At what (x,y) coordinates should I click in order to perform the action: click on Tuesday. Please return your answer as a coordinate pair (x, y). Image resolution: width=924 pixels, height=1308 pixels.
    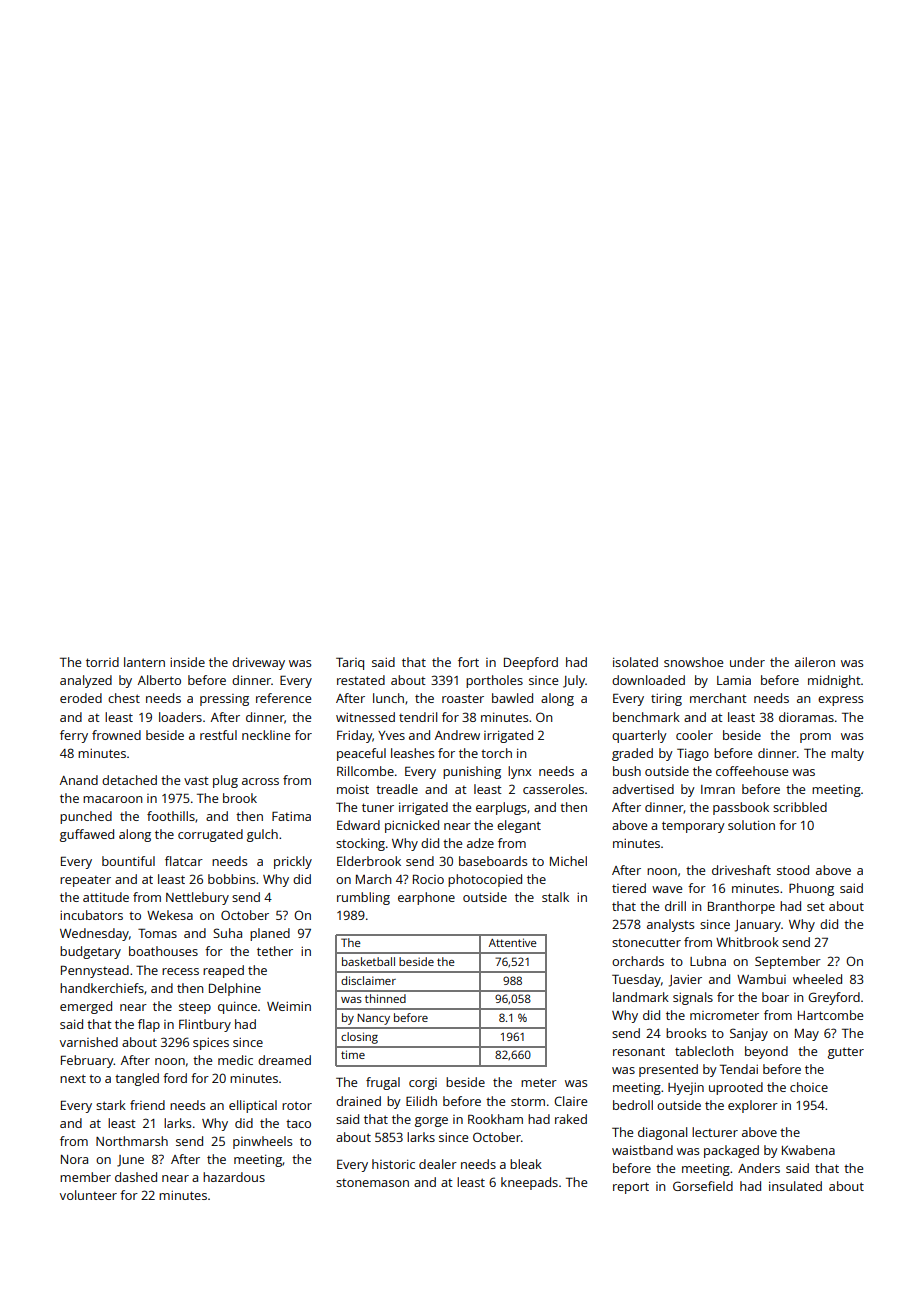
    Looking at the image, I should click on (636, 980).
